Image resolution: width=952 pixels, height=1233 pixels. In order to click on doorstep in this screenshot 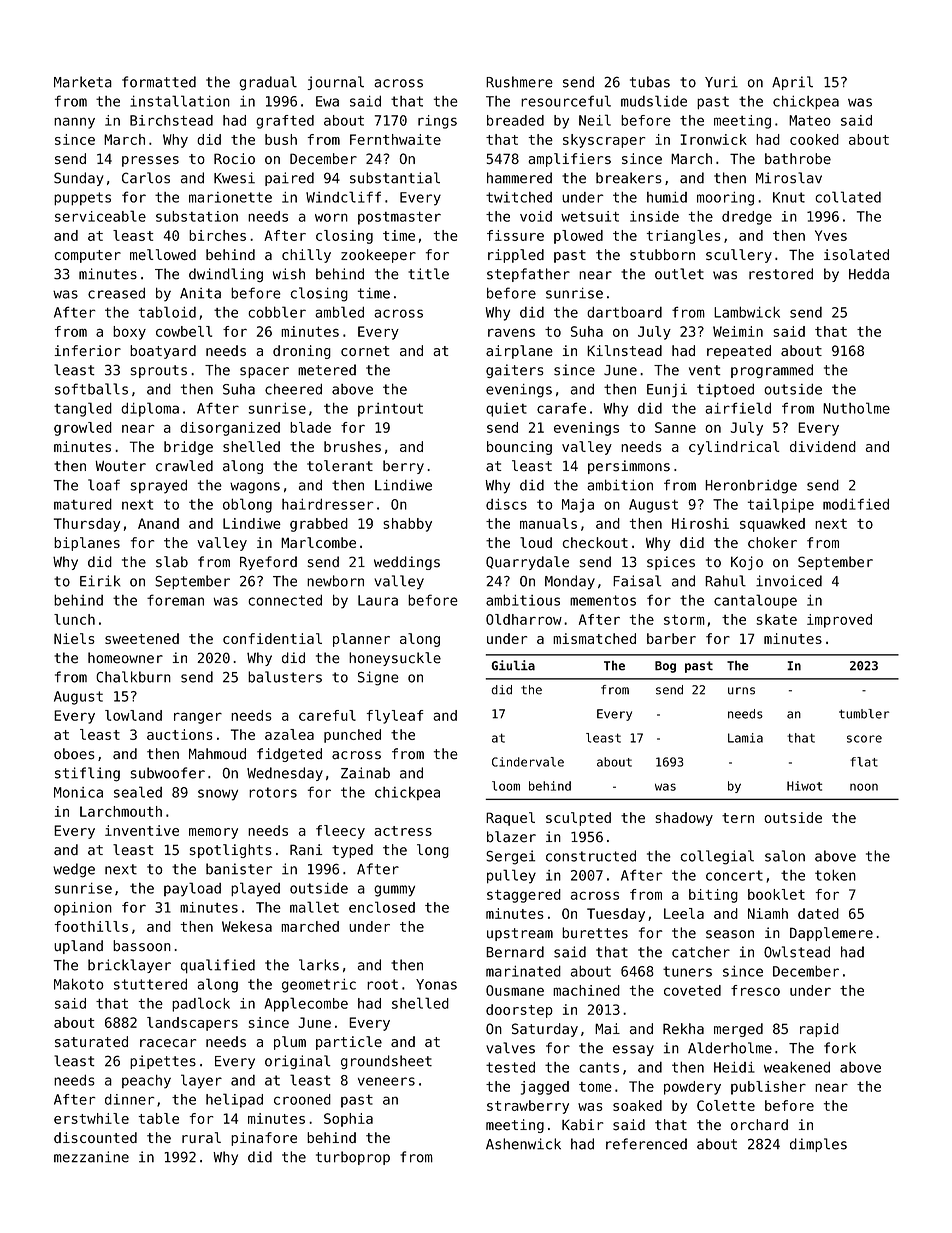, I will do `click(519, 1011)`.
